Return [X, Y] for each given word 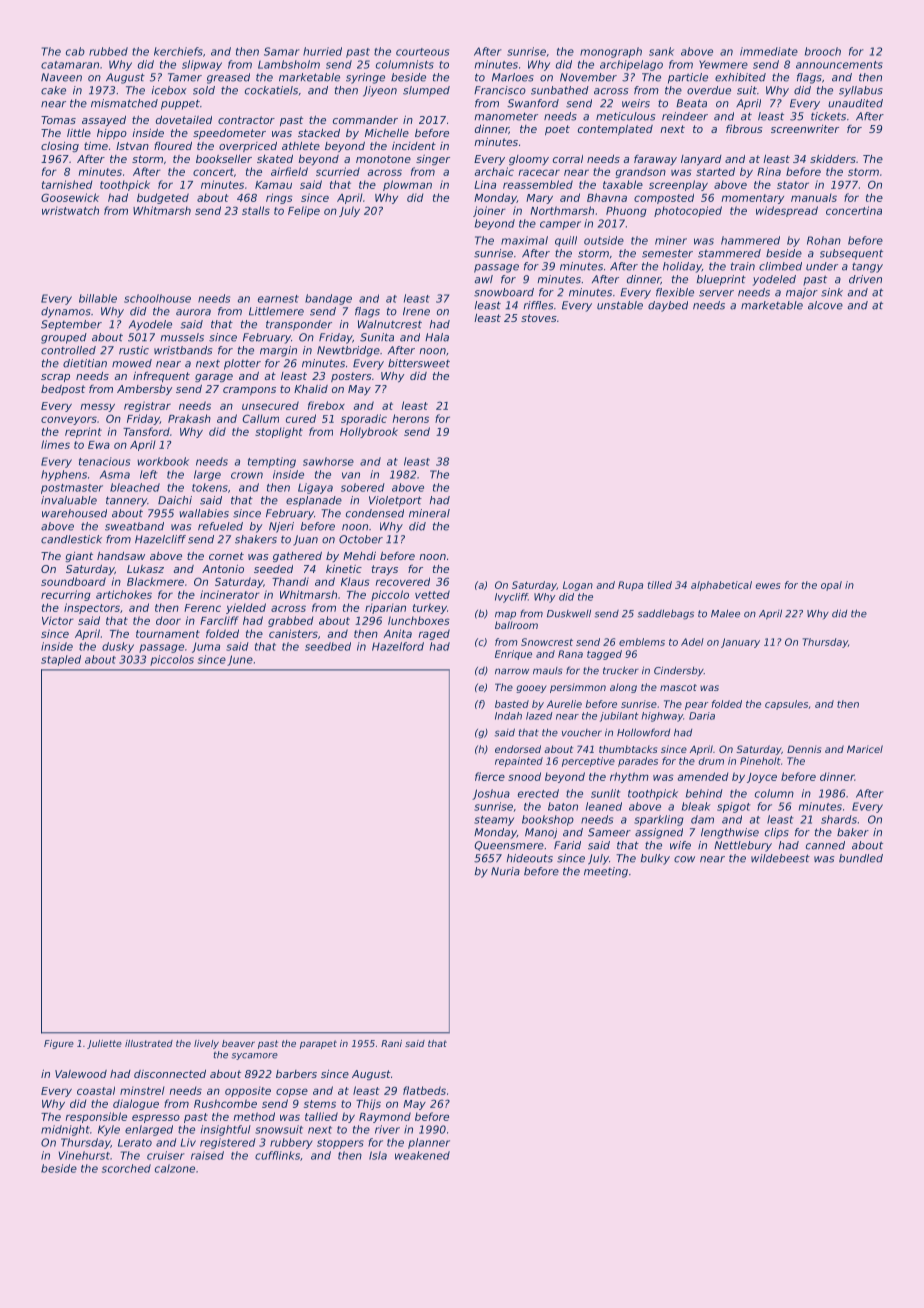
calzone [175, 1168]
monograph [611, 52]
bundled [861, 858]
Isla [378, 1155]
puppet [180, 104]
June [240, 660]
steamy [494, 821]
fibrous [744, 129]
